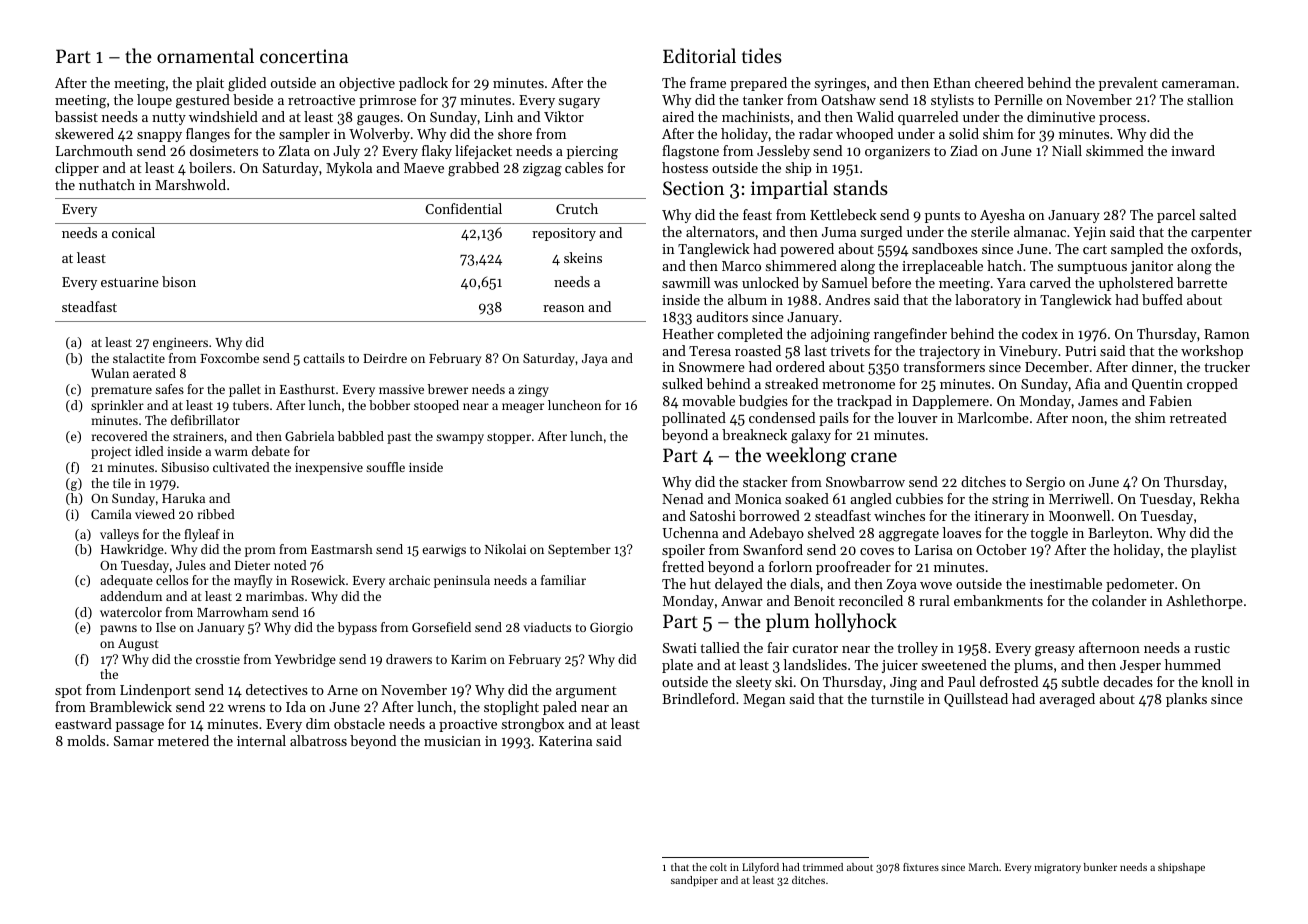  What do you see at coordinates (463, 208) in the screenshot?
I see `Confidential` at bounding box center [463, 208].
